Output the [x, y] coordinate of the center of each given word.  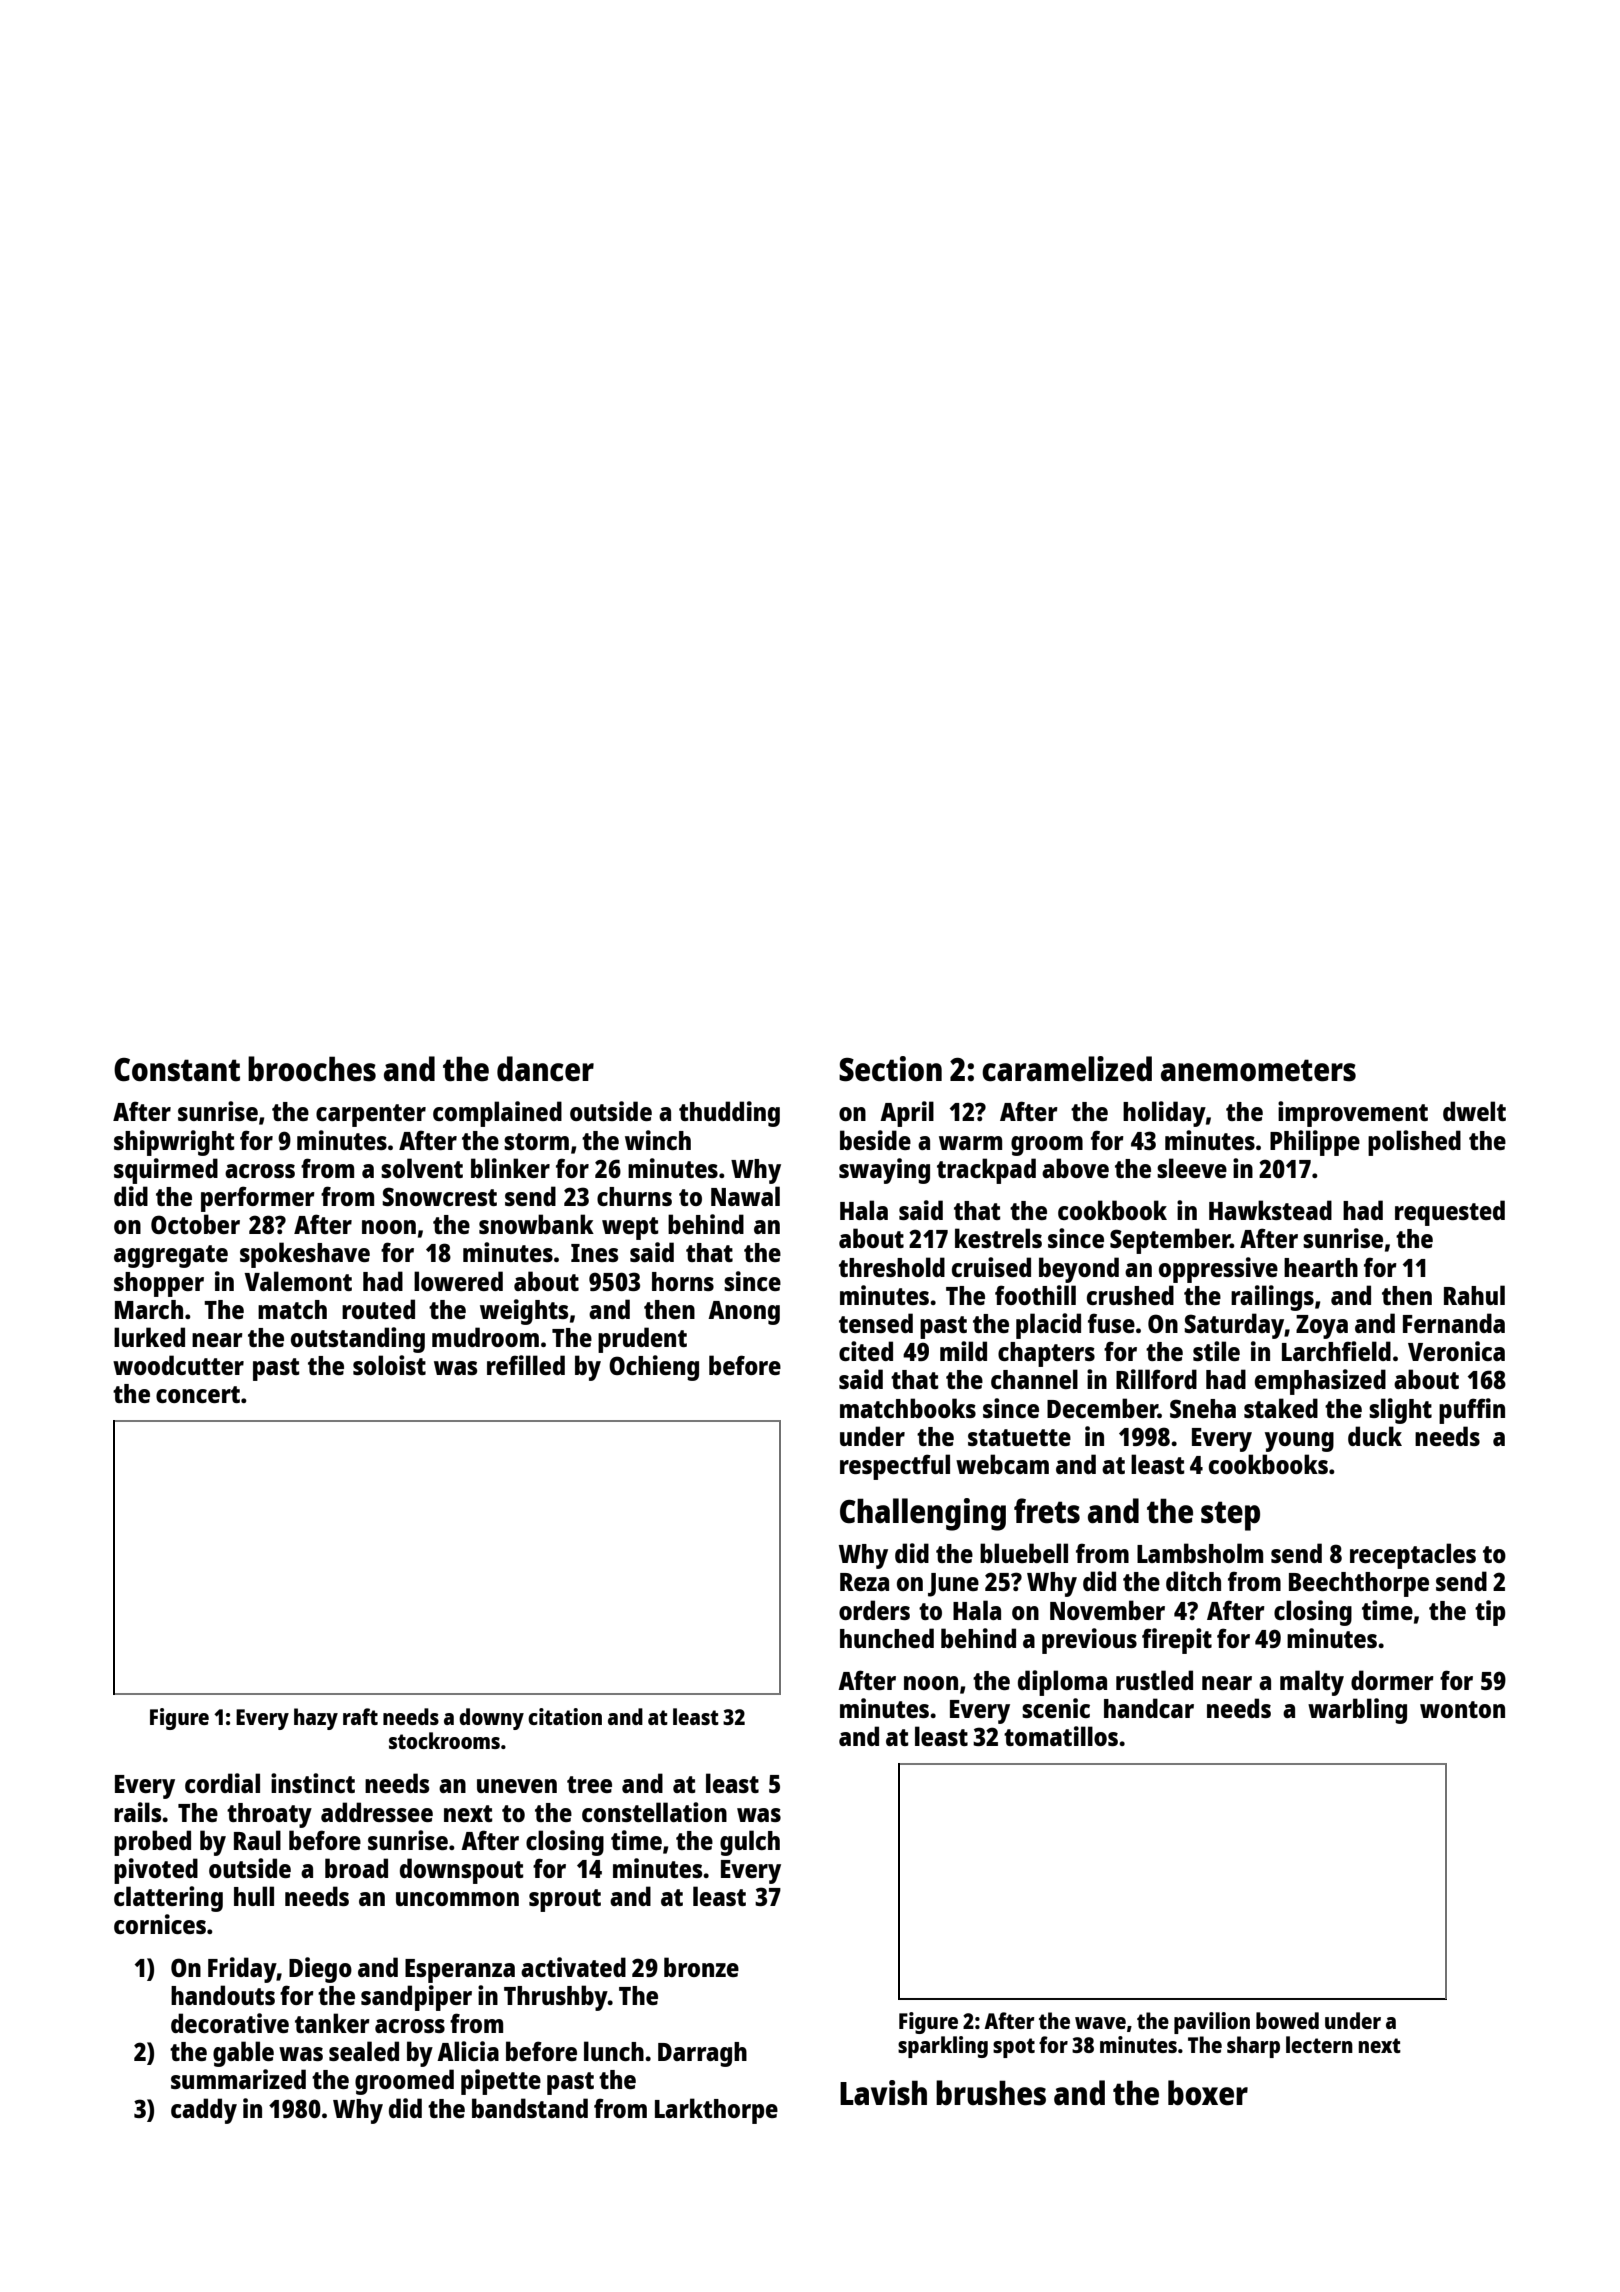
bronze [701, 1967]
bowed [1287, 2020]
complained [497, 1114]
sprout [565, 1900]
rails [137, 1812]
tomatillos [1061, 1736]
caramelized [1067, 1069]
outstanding [358, 1340]
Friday [242, 1970]
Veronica [1456, 1351]
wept [630, 1228]
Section [890, 1069]
